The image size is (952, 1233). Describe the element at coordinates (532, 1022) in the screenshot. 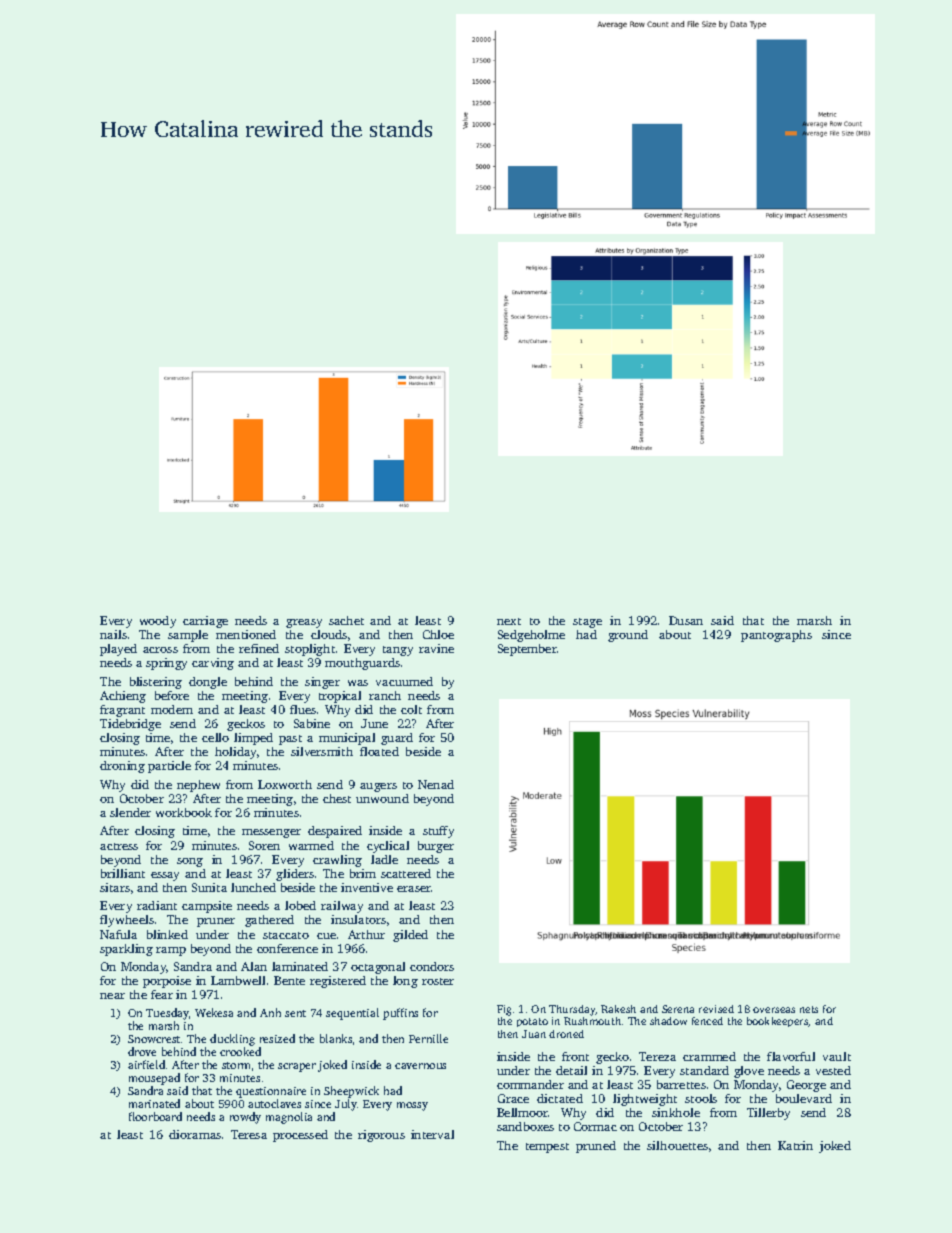

I see `potato` at that location.
